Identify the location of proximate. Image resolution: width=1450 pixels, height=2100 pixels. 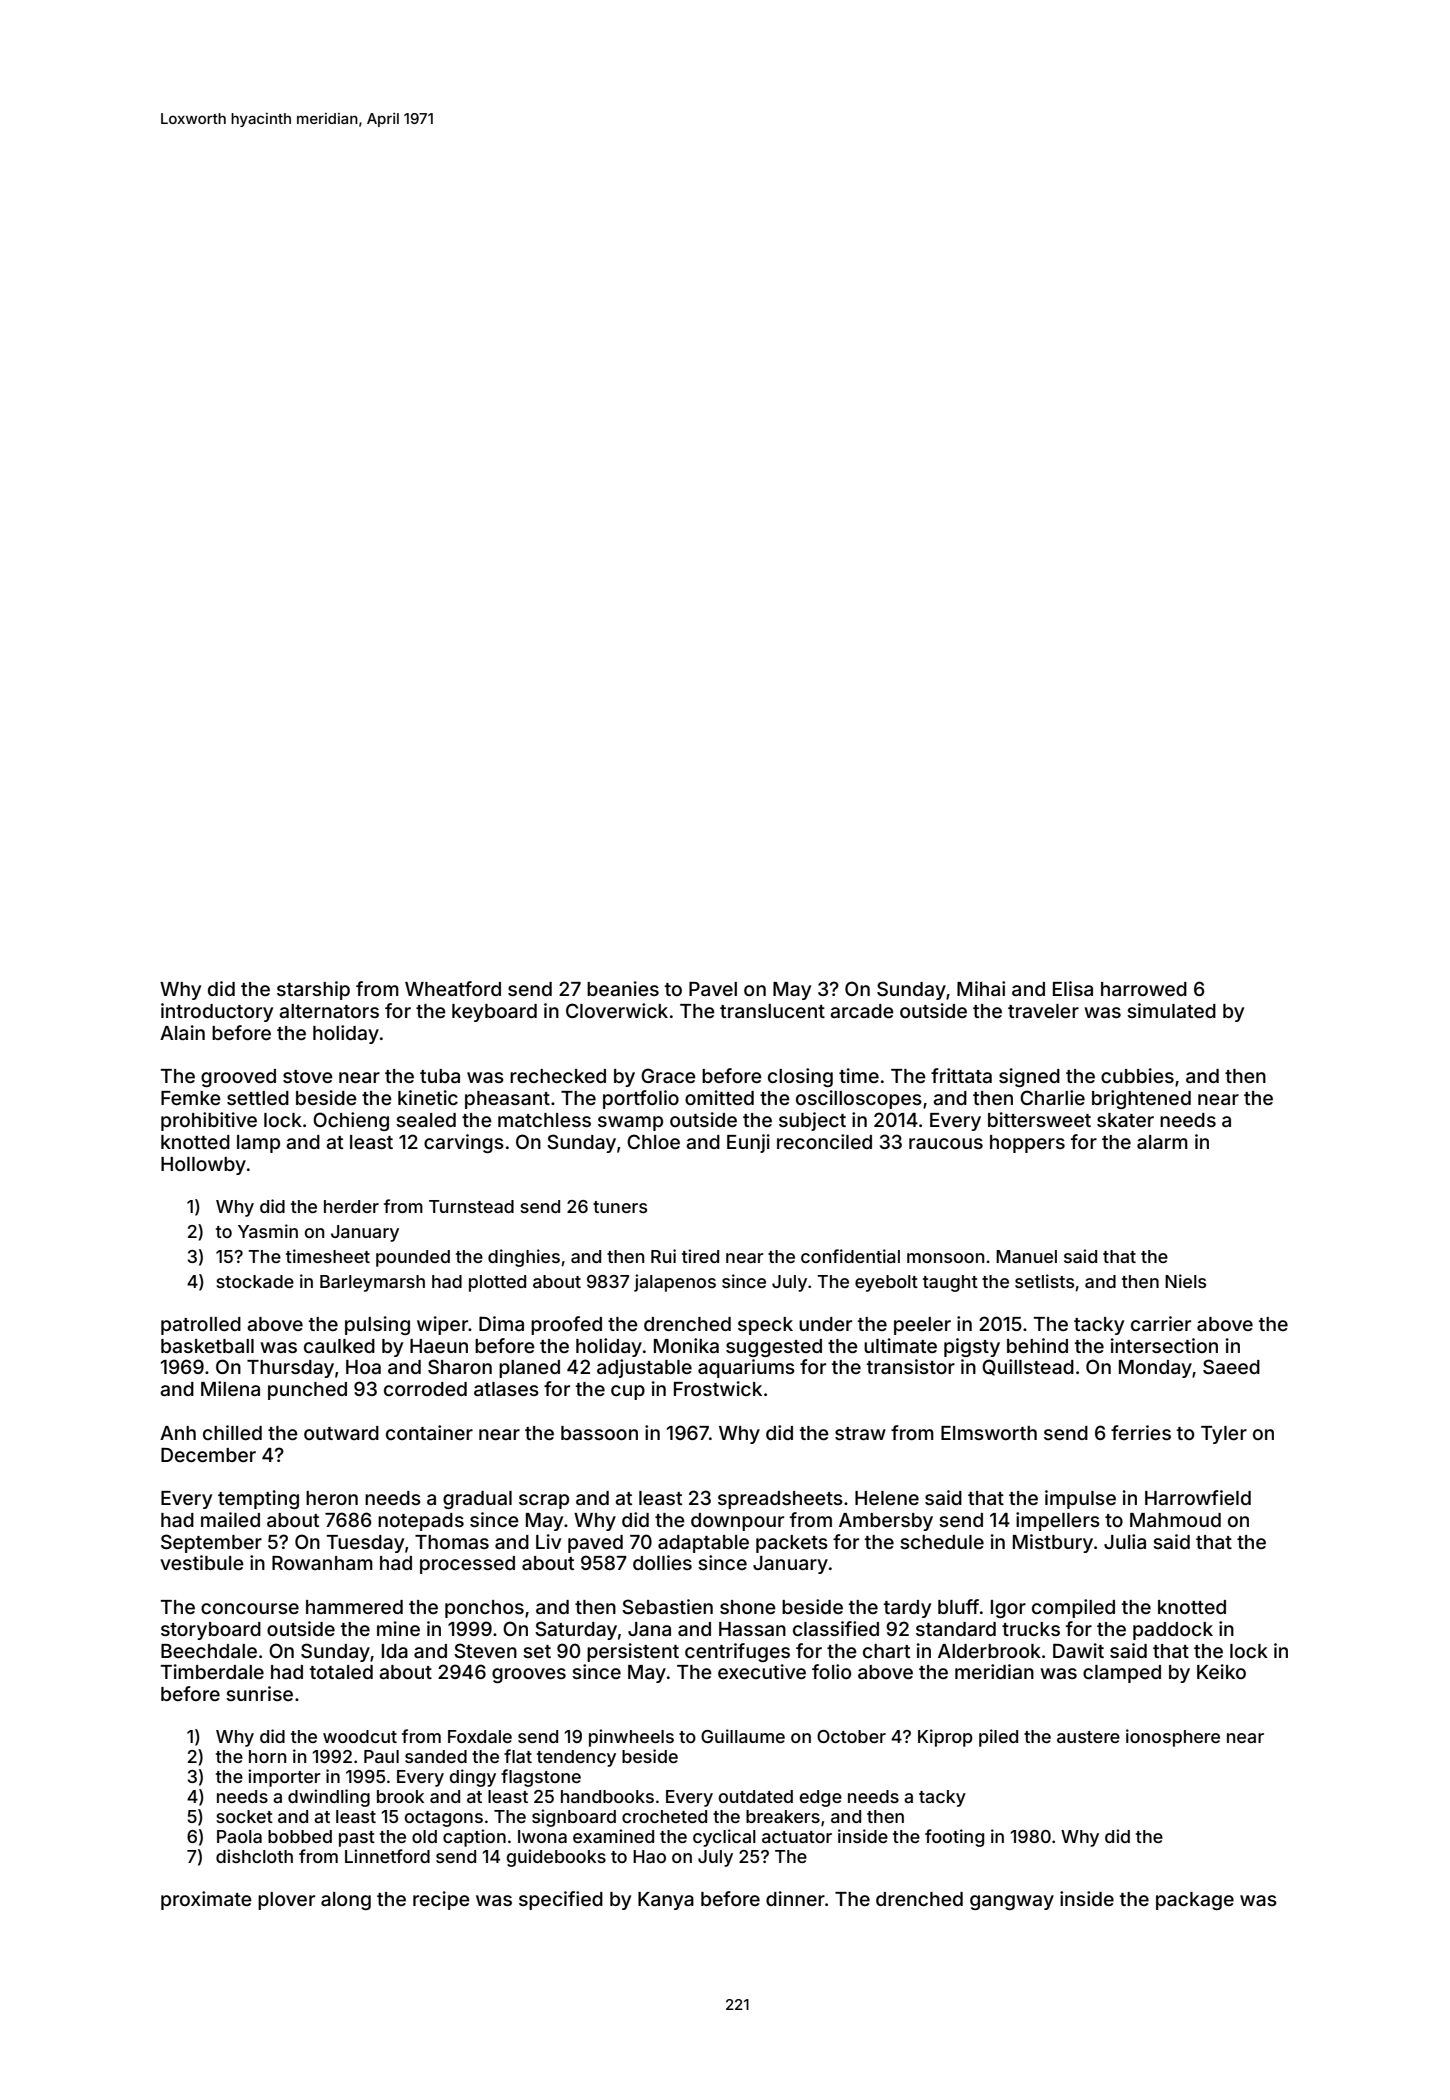
(206, 1900).
